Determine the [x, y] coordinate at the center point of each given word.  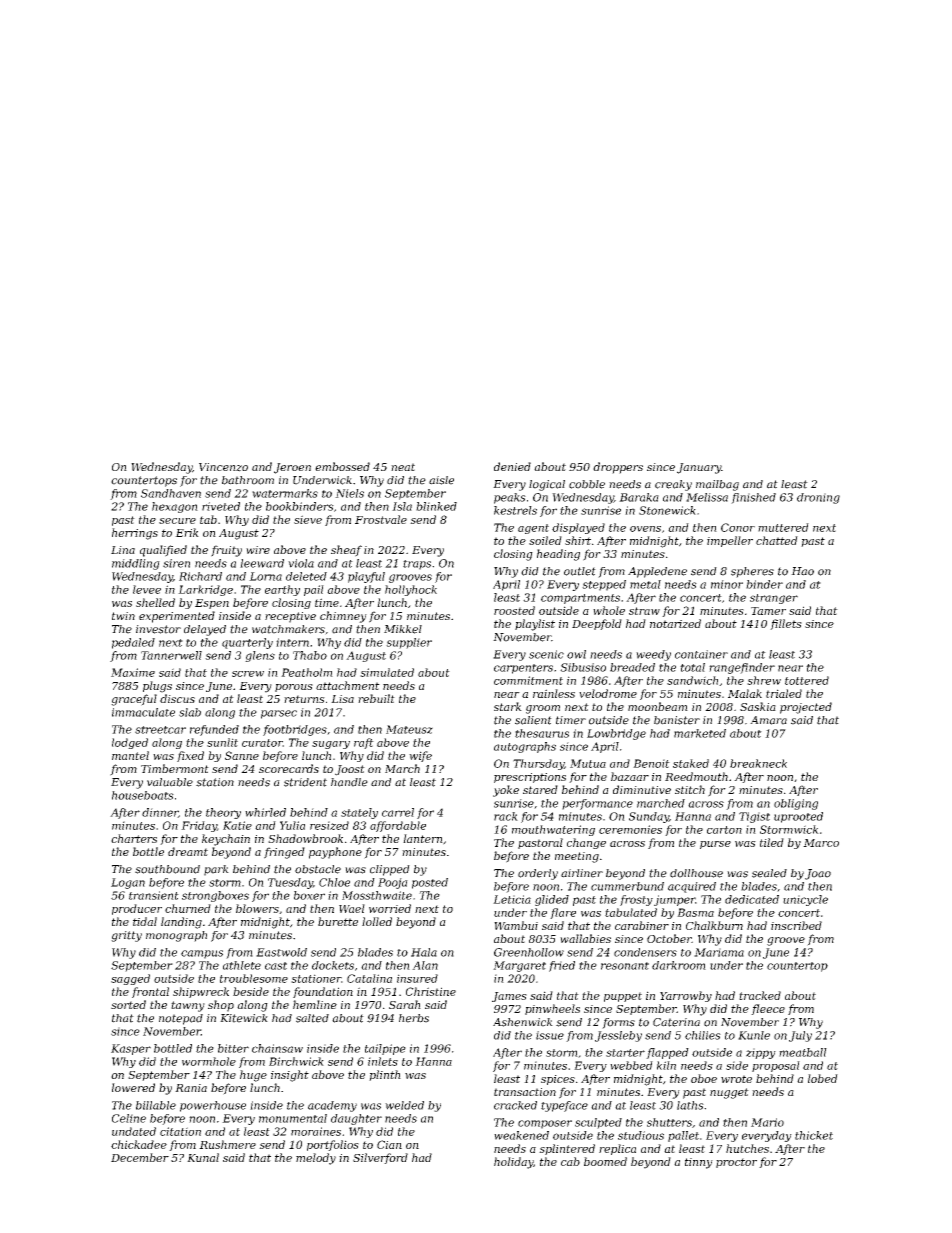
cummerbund [627, 886]
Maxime [133, 672]
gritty [126, 936]
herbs [414, 1018]
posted [430, 883]
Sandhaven [171, 493]
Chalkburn [714, 925]
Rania [191, 1088]
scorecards [289, 768]
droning [818, 498]
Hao [802, 571]
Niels [349, 493]
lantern [423, 838]
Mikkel [403, 629]
